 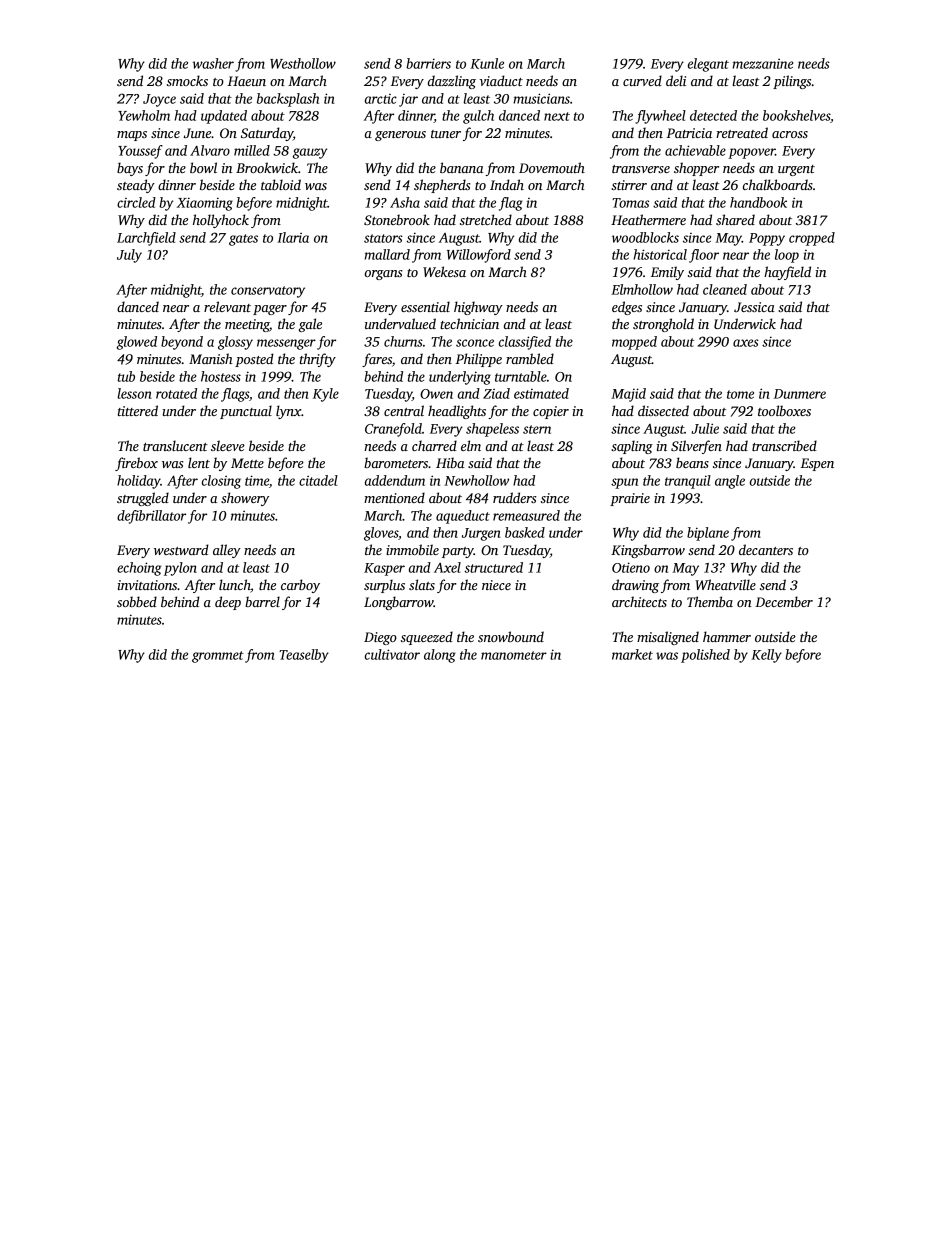 I want to click on decanters, so click(x=766, y=549).
